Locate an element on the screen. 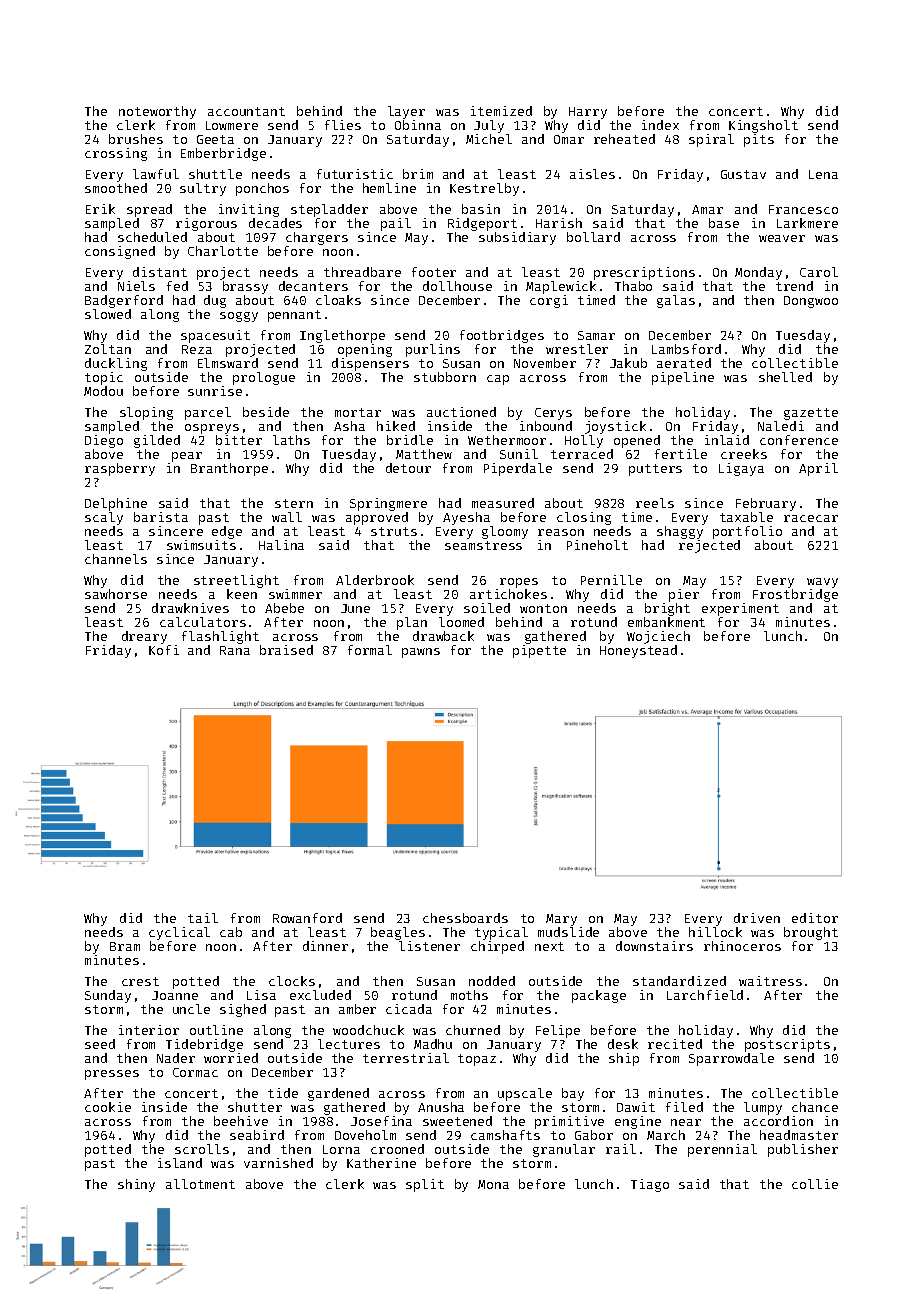 Image resolution: width=924 pixels, height=1308 pixels. layer is located at coordinates (406, 112).
